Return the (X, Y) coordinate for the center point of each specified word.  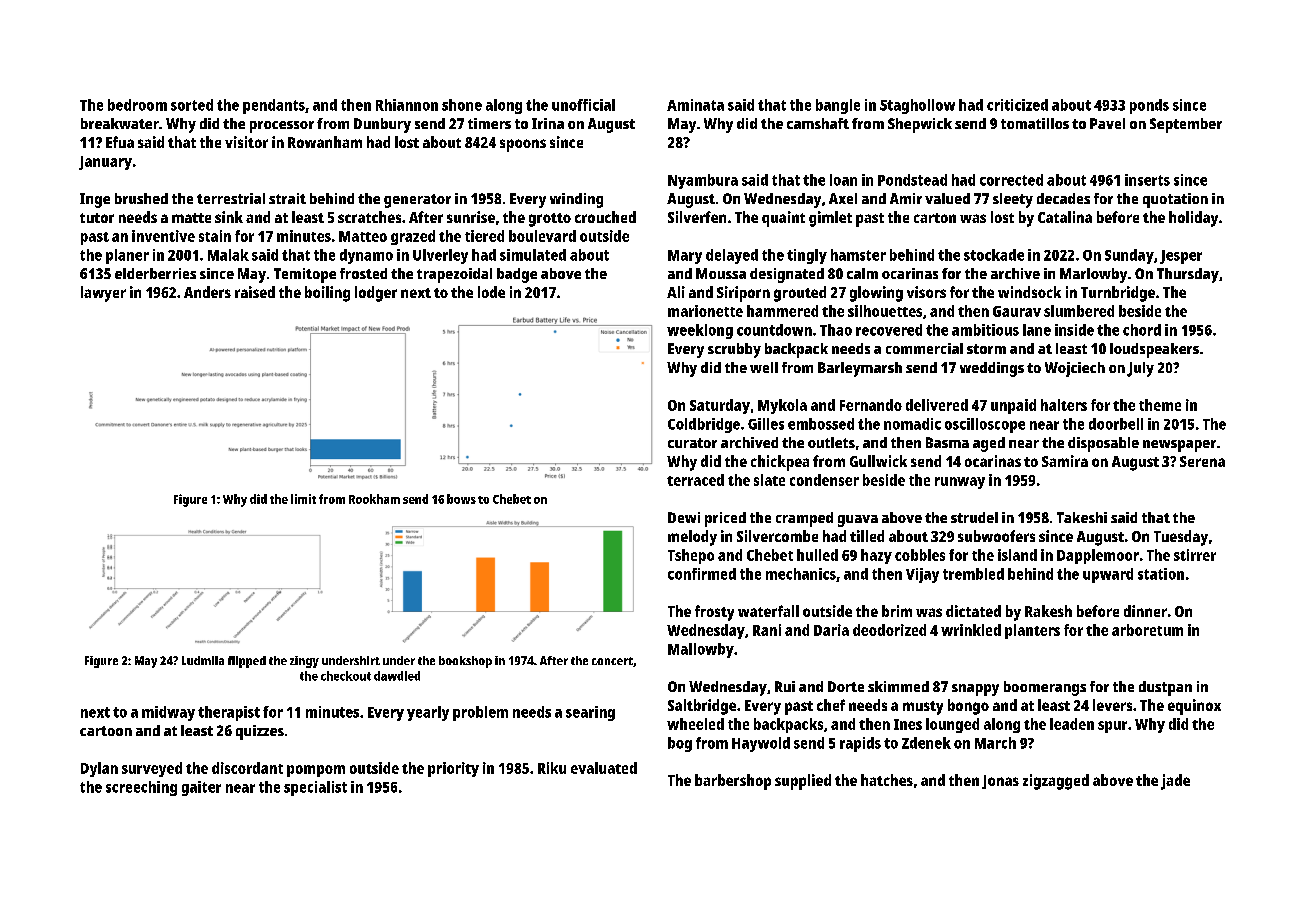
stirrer (1195, 555)
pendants (274, 106)
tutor (97, 218)
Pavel (1107, 123)
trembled (973, 574)
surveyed (152, 769)
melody (692, 538)
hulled (817, 555)
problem (480, 713)
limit (303, 499)
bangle (838, 106)
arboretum (1147, 630)
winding (576, 200)
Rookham (374, 499)
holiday (1193, 219)
